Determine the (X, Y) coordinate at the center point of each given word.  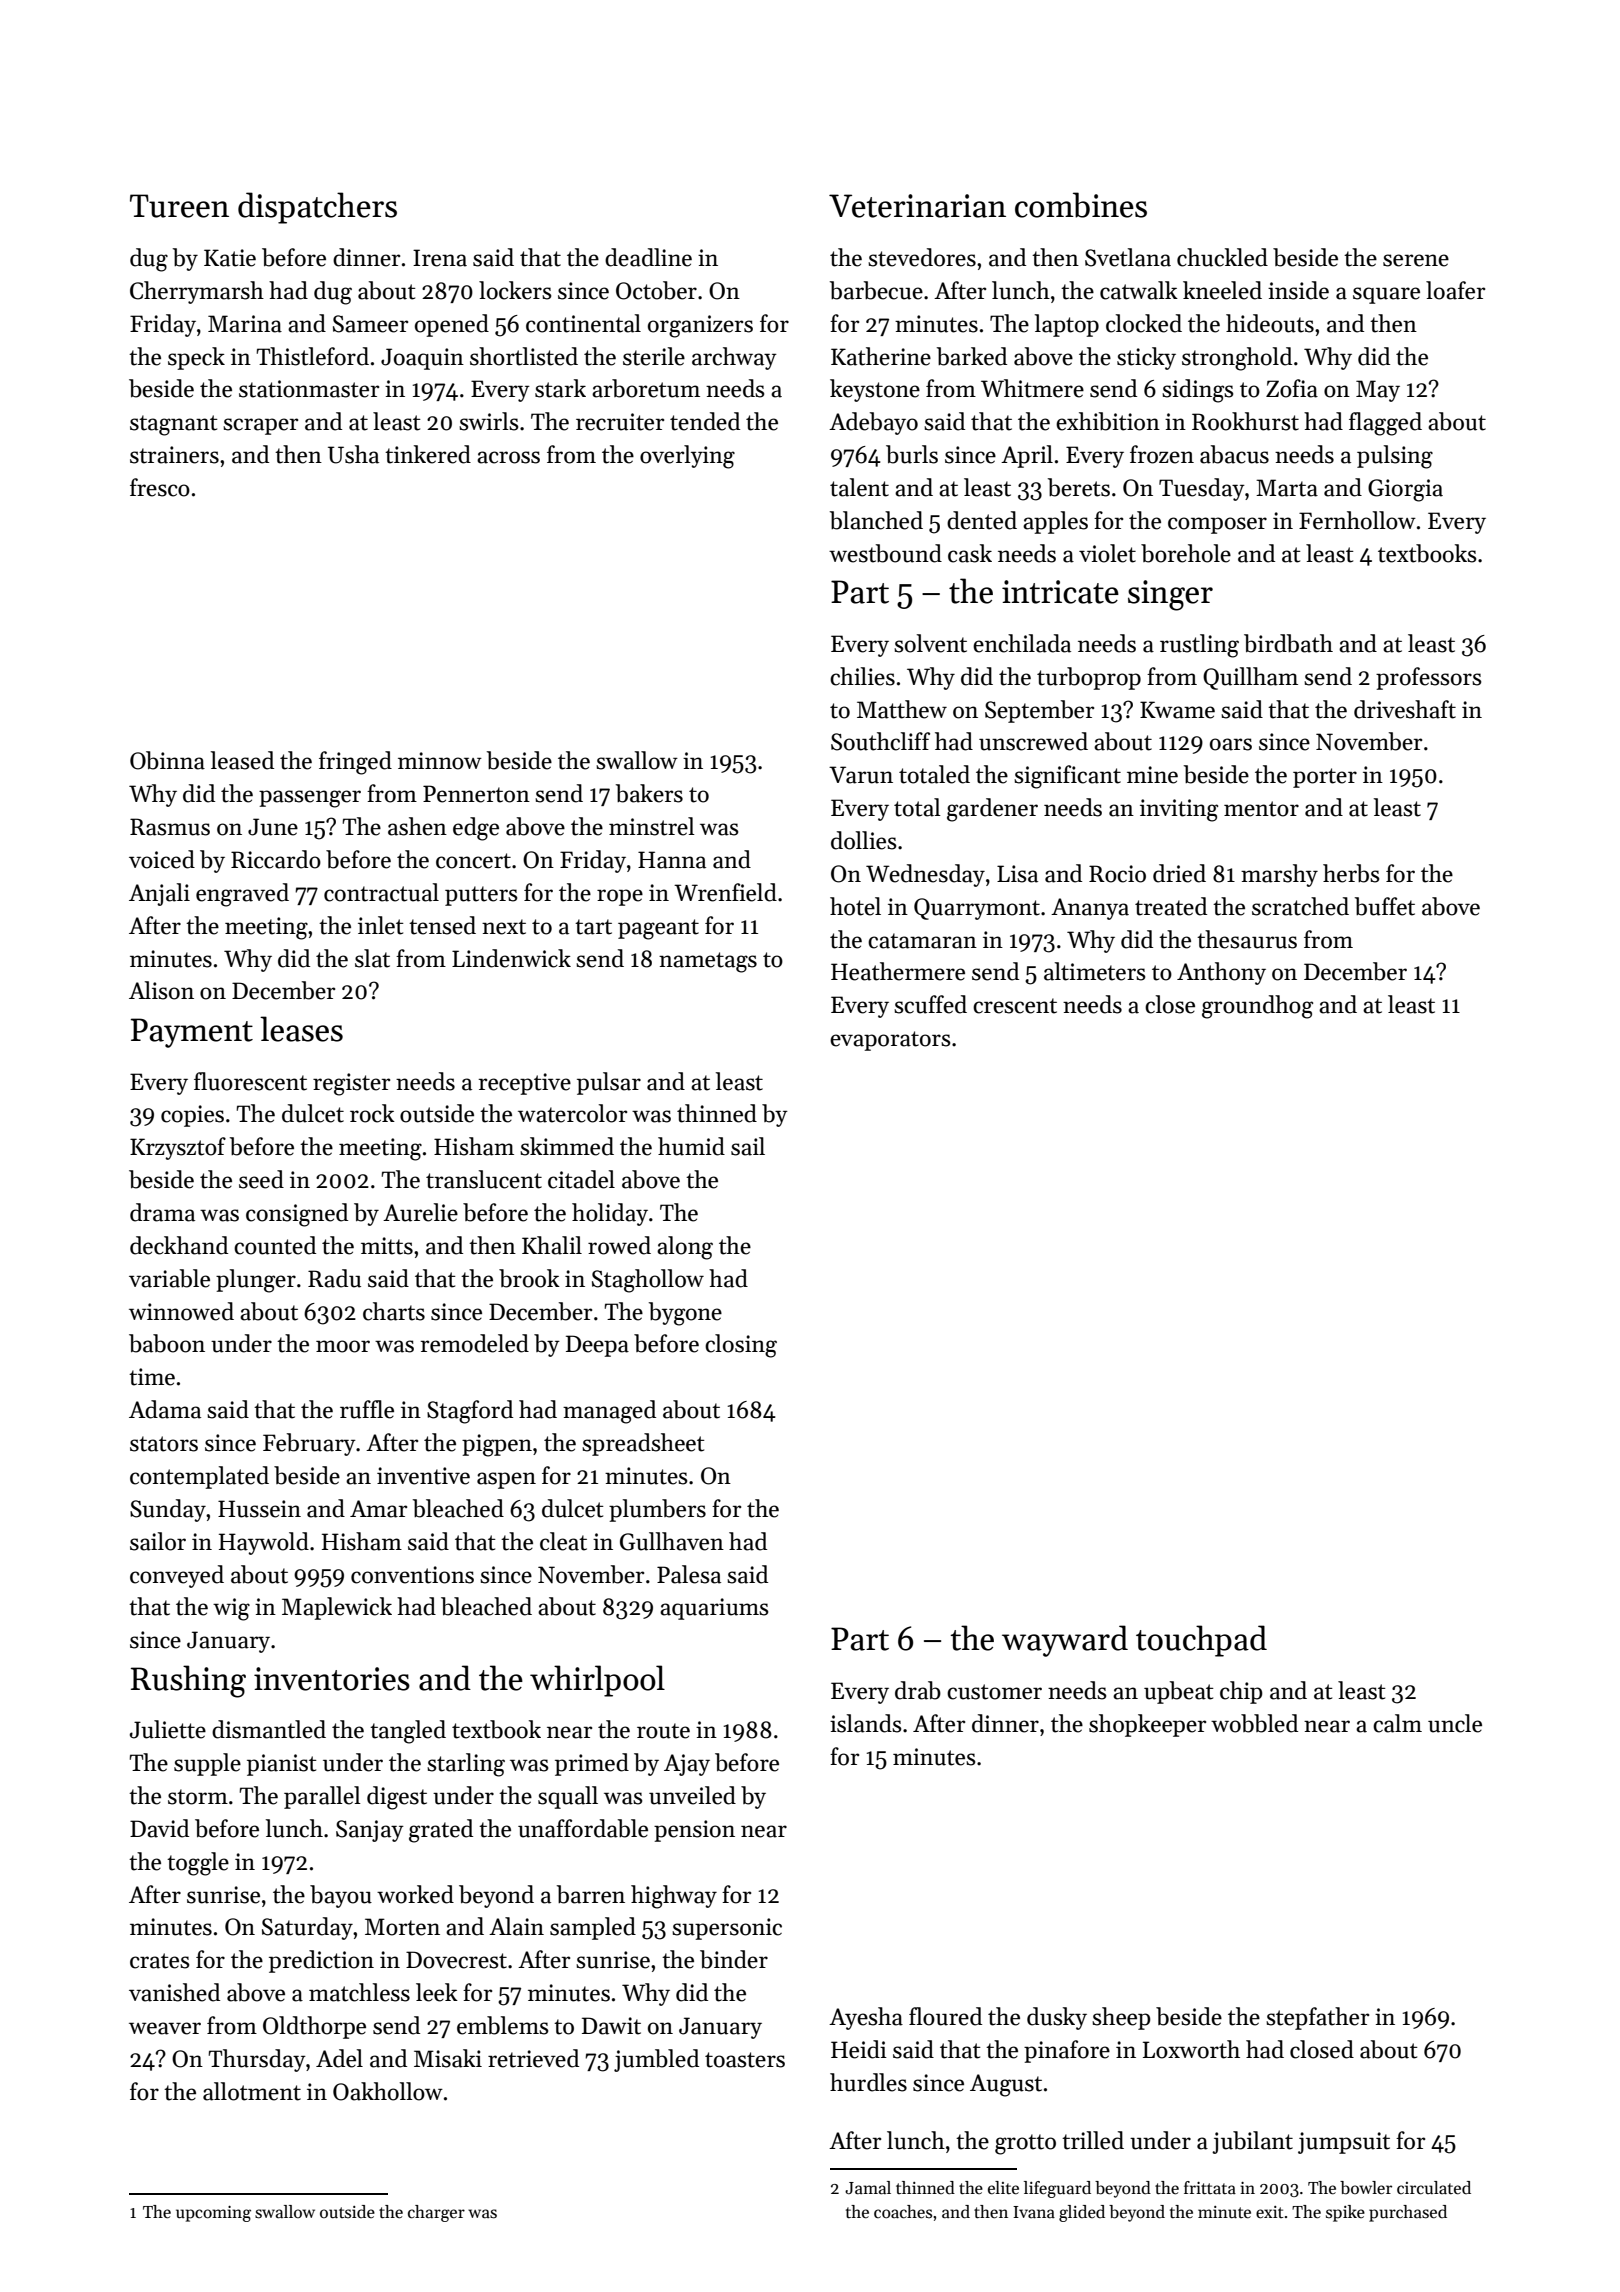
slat (372, 958)
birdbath (1288, 643)
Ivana (1034, 2212)
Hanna (672, 860)
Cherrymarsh (197, 292)
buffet (1385, 906)
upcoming (213, 2214)
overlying (687, 457)
